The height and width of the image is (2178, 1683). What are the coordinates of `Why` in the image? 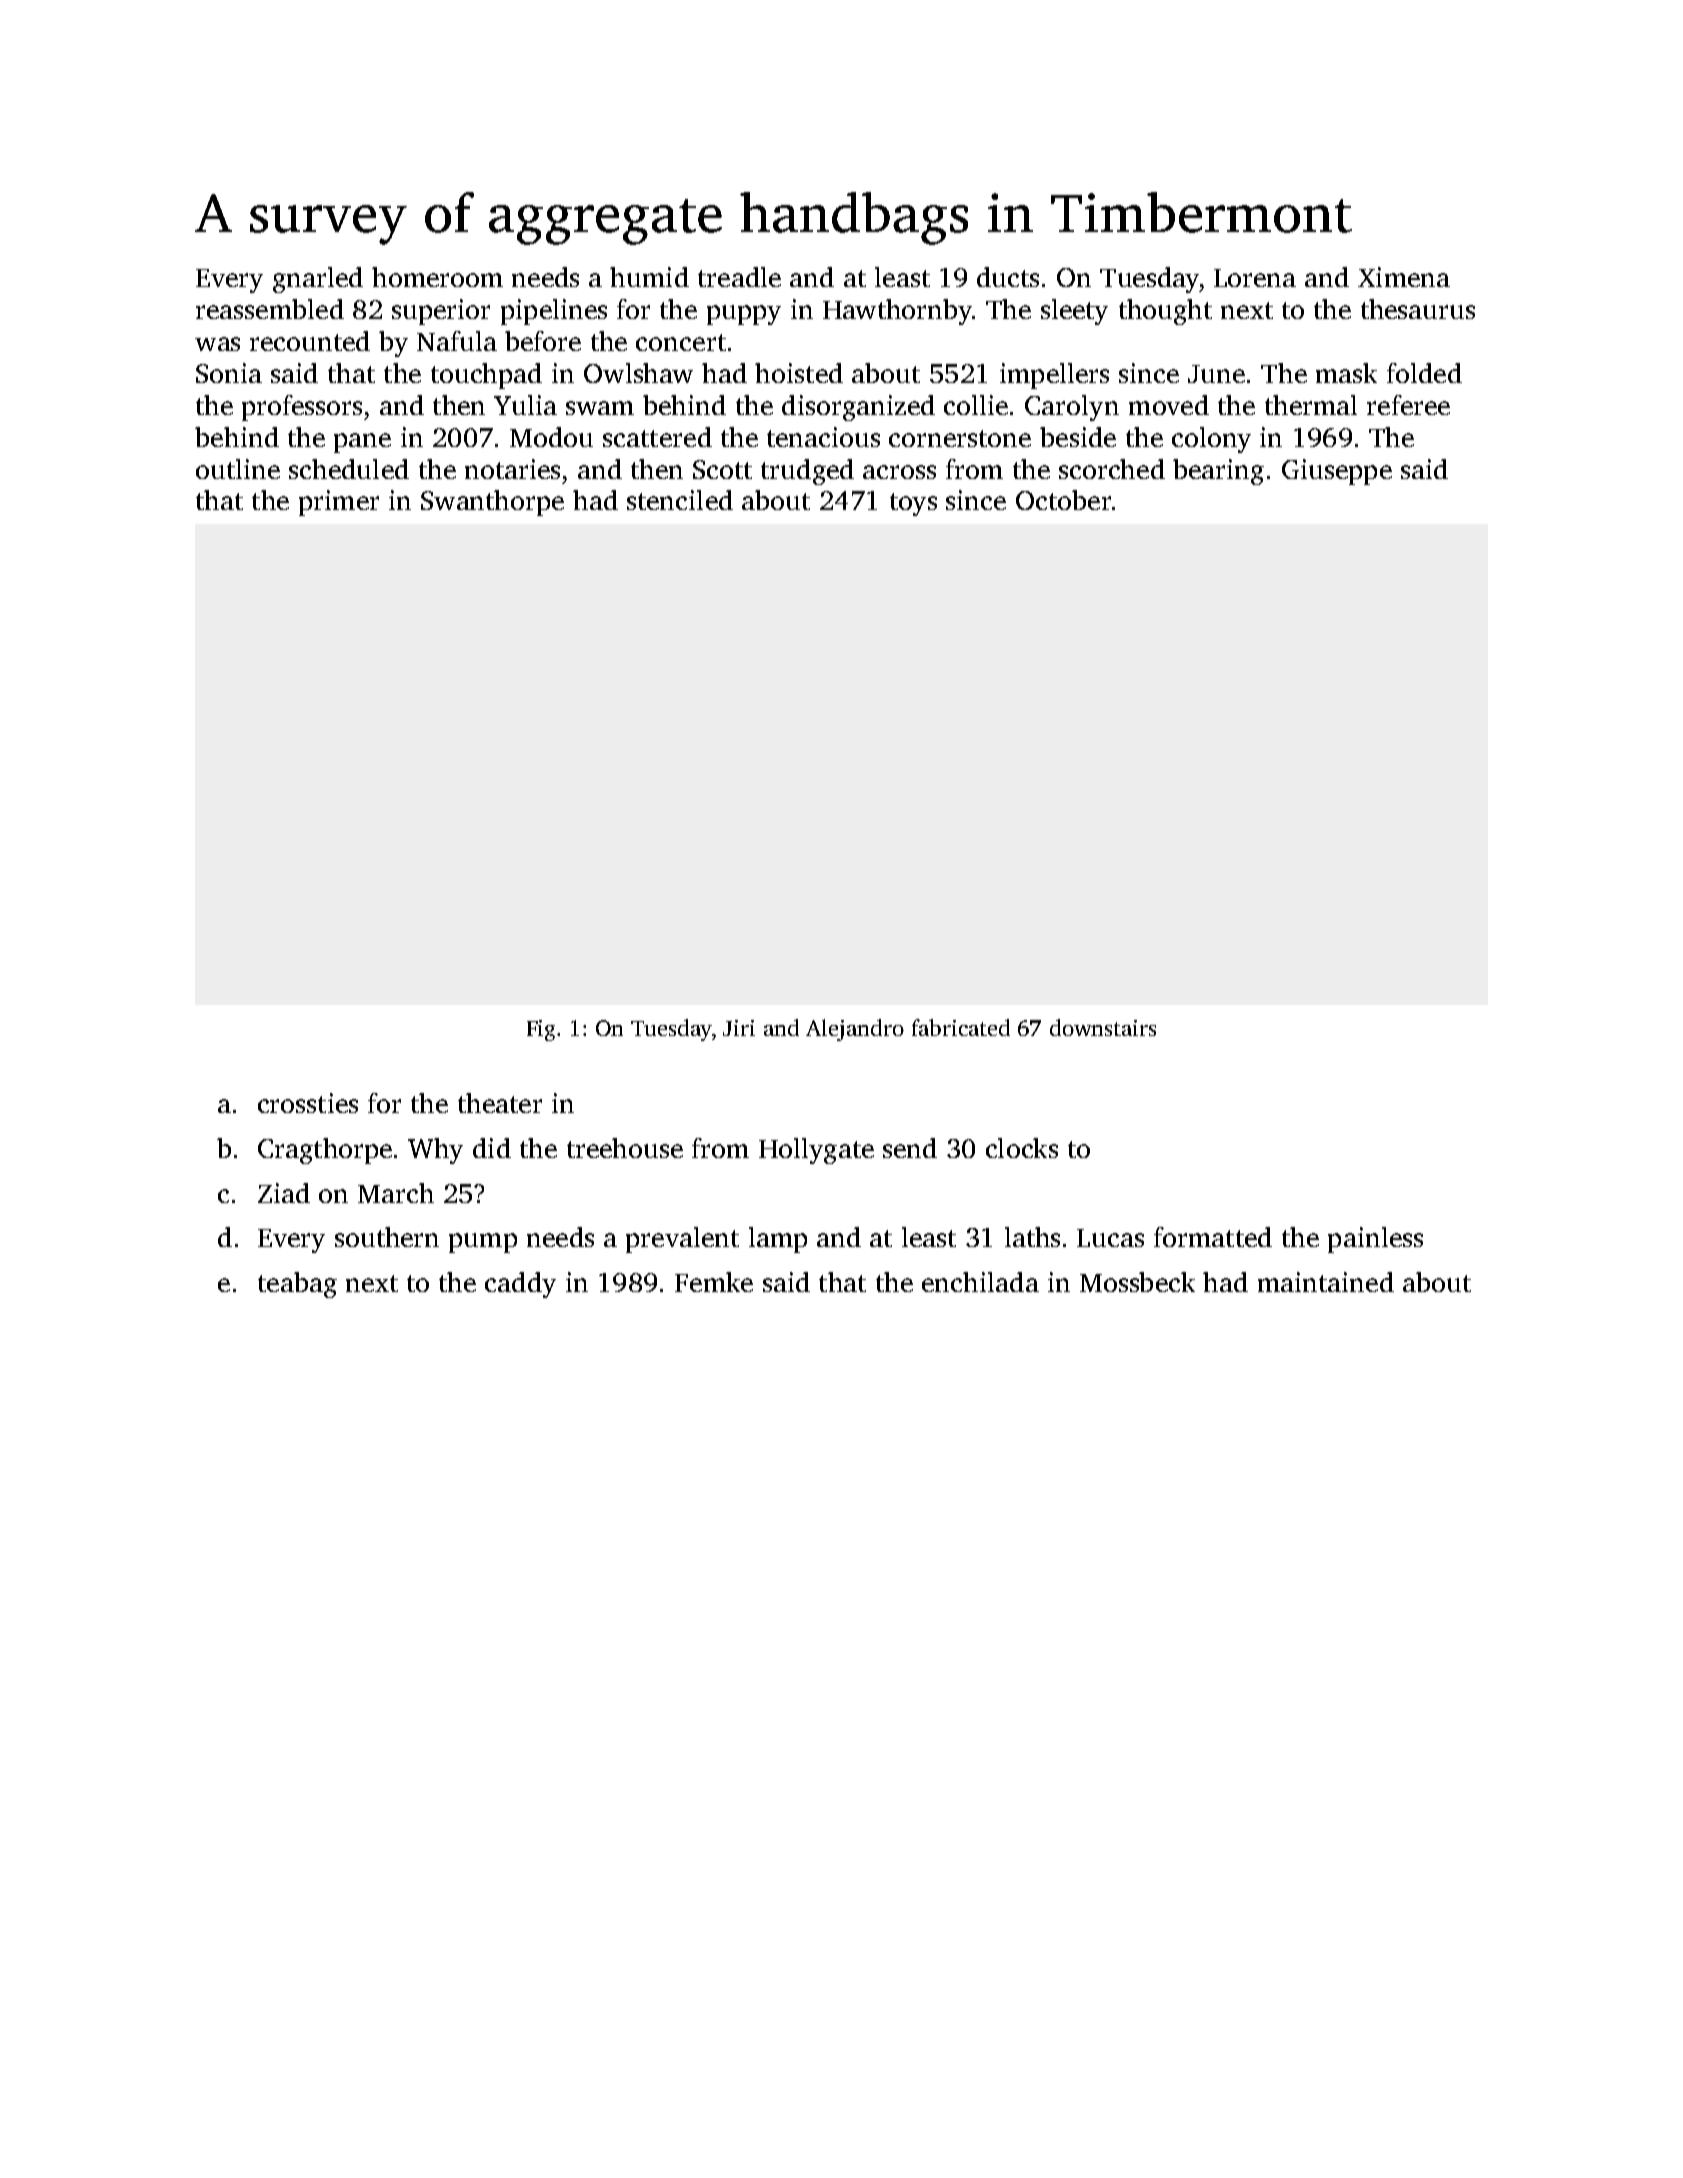 It's located at (435, 1151).
